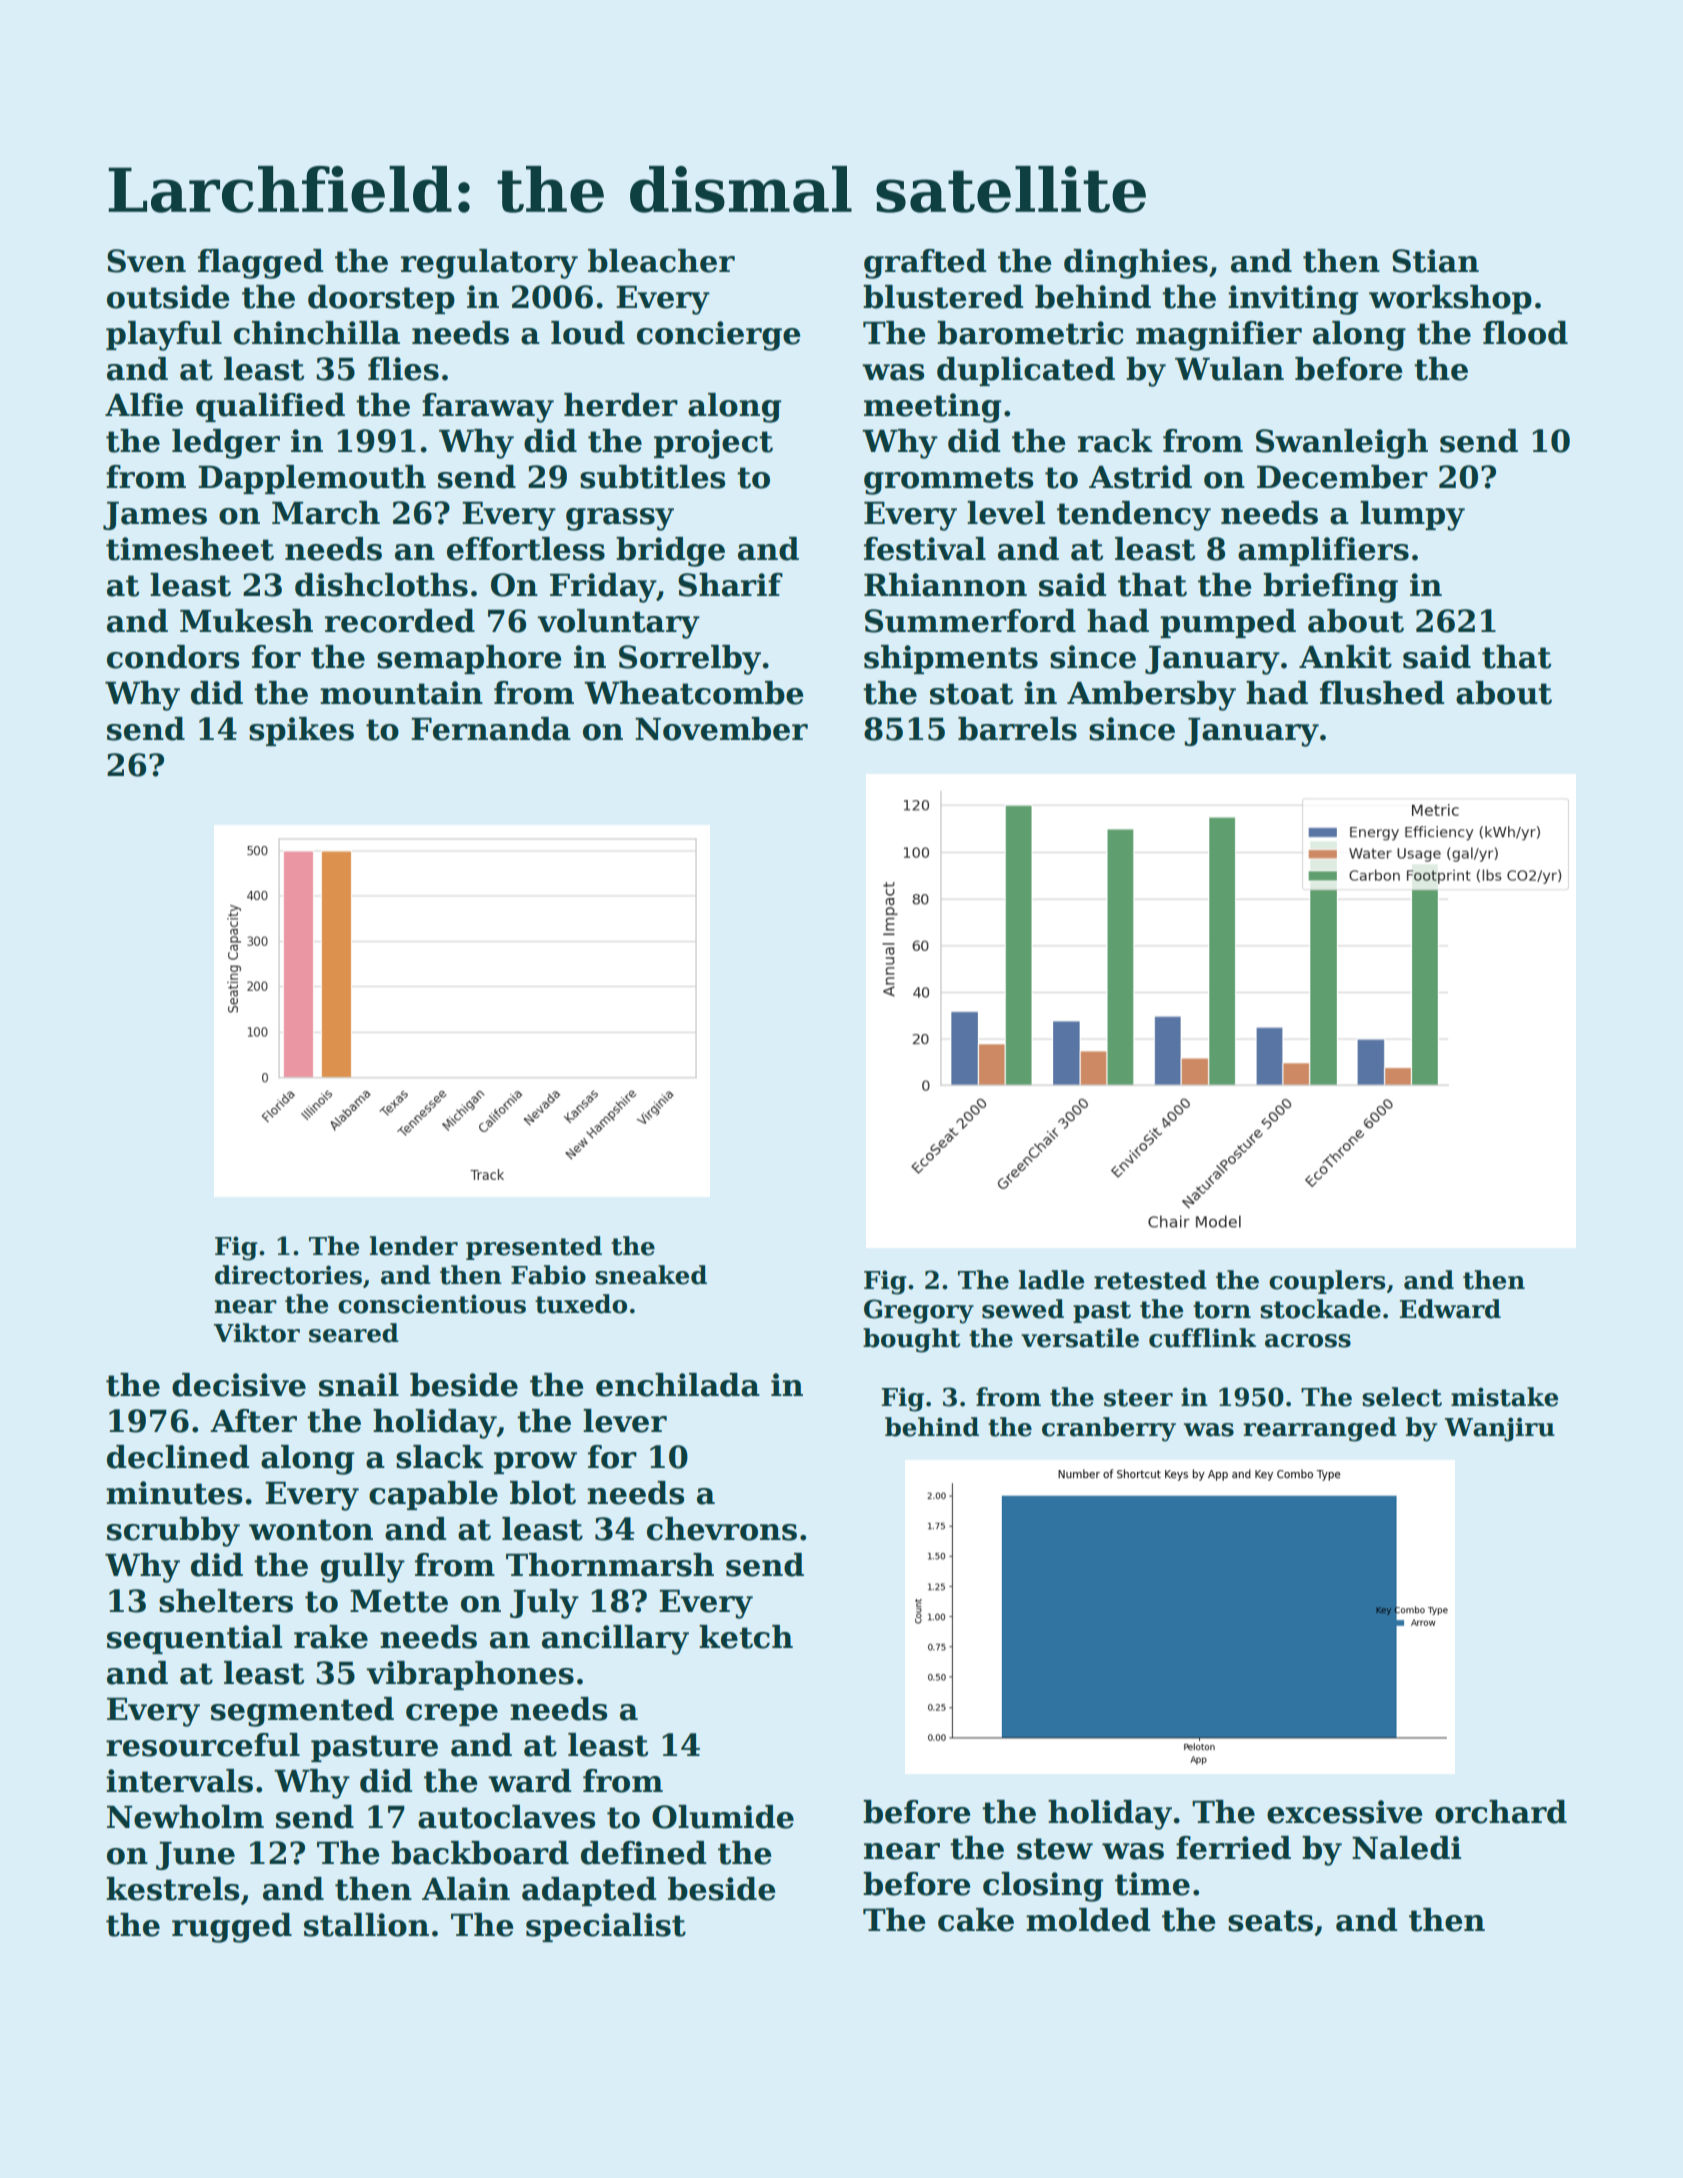 The width and height of the screenshot is (1683, 2178). Describe the element at coordinates (1499, 1429) in the screenshot. I see `Wanjiru` at that location.
